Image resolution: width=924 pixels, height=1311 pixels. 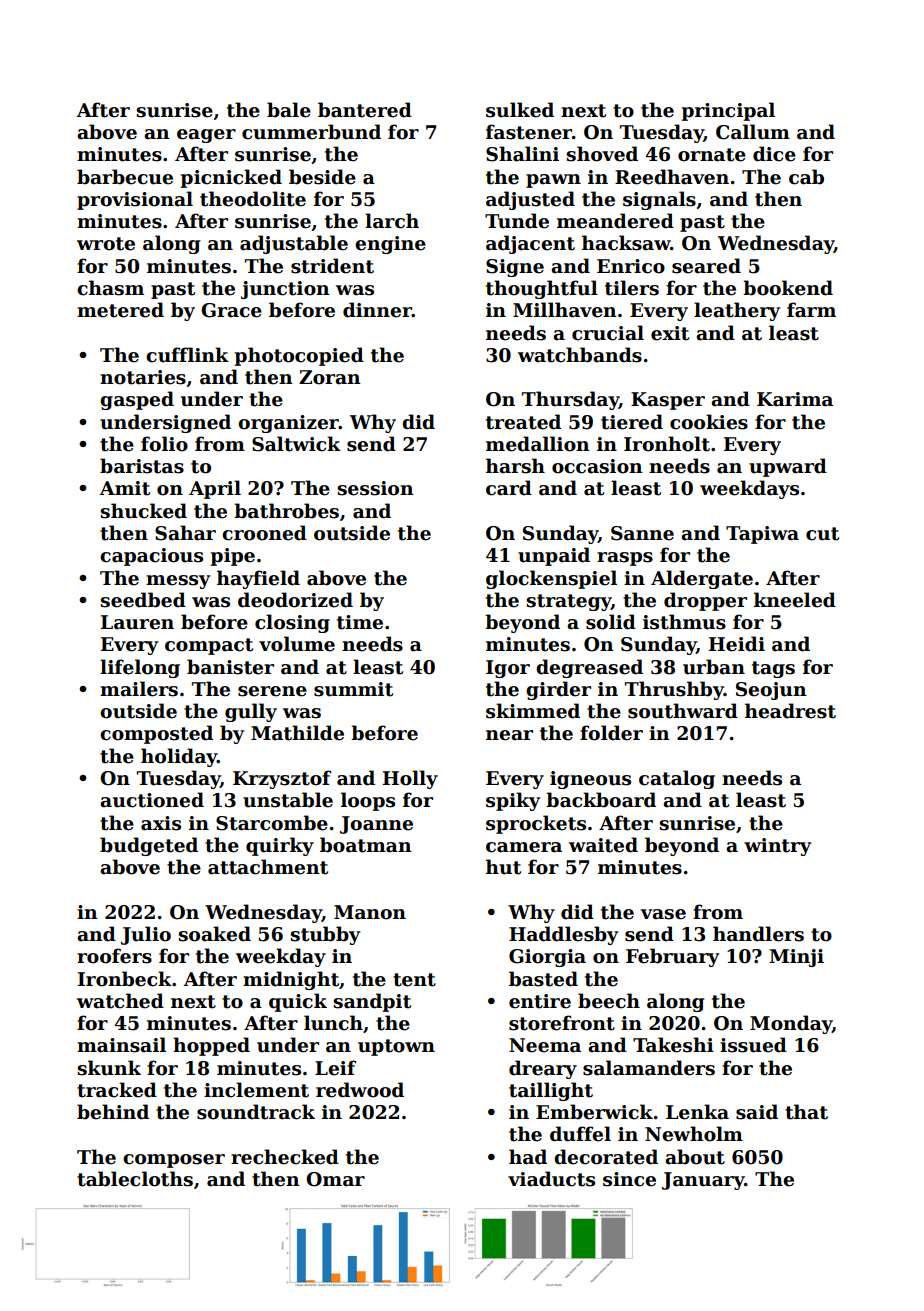 What do you see at coordinates (520, 110) in the screenshot?
I see `sulked` at bounding box center [520, 110].
